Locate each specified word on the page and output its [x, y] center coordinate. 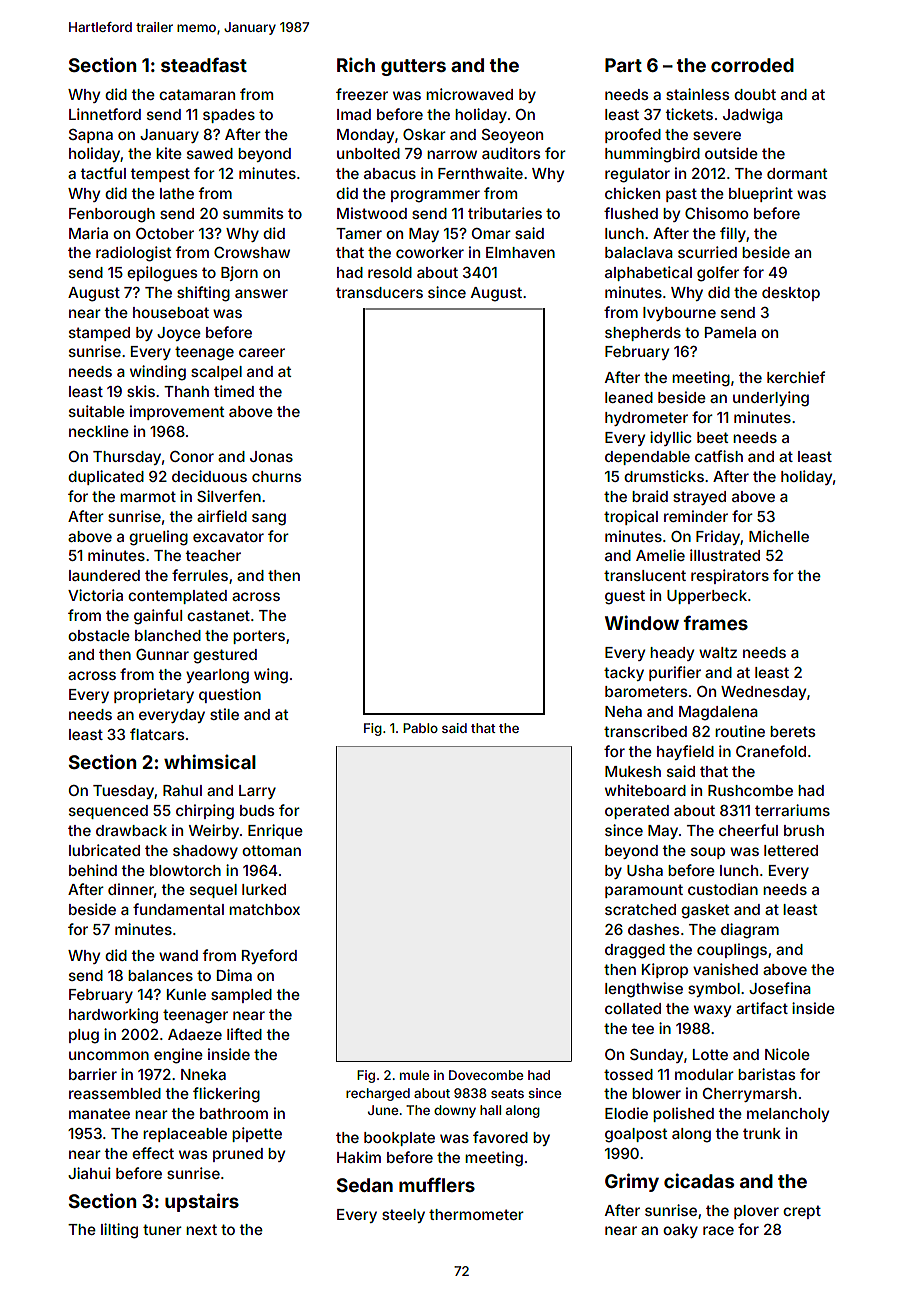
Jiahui [89, 1173]
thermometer [476, 1214]
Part [623, 65]
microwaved [469, 94]
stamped [99, 334]
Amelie [660, 555]
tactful [103, 173]
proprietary [154, 695]
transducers [379, 292]
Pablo [420, 728]
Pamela [730, 332]
